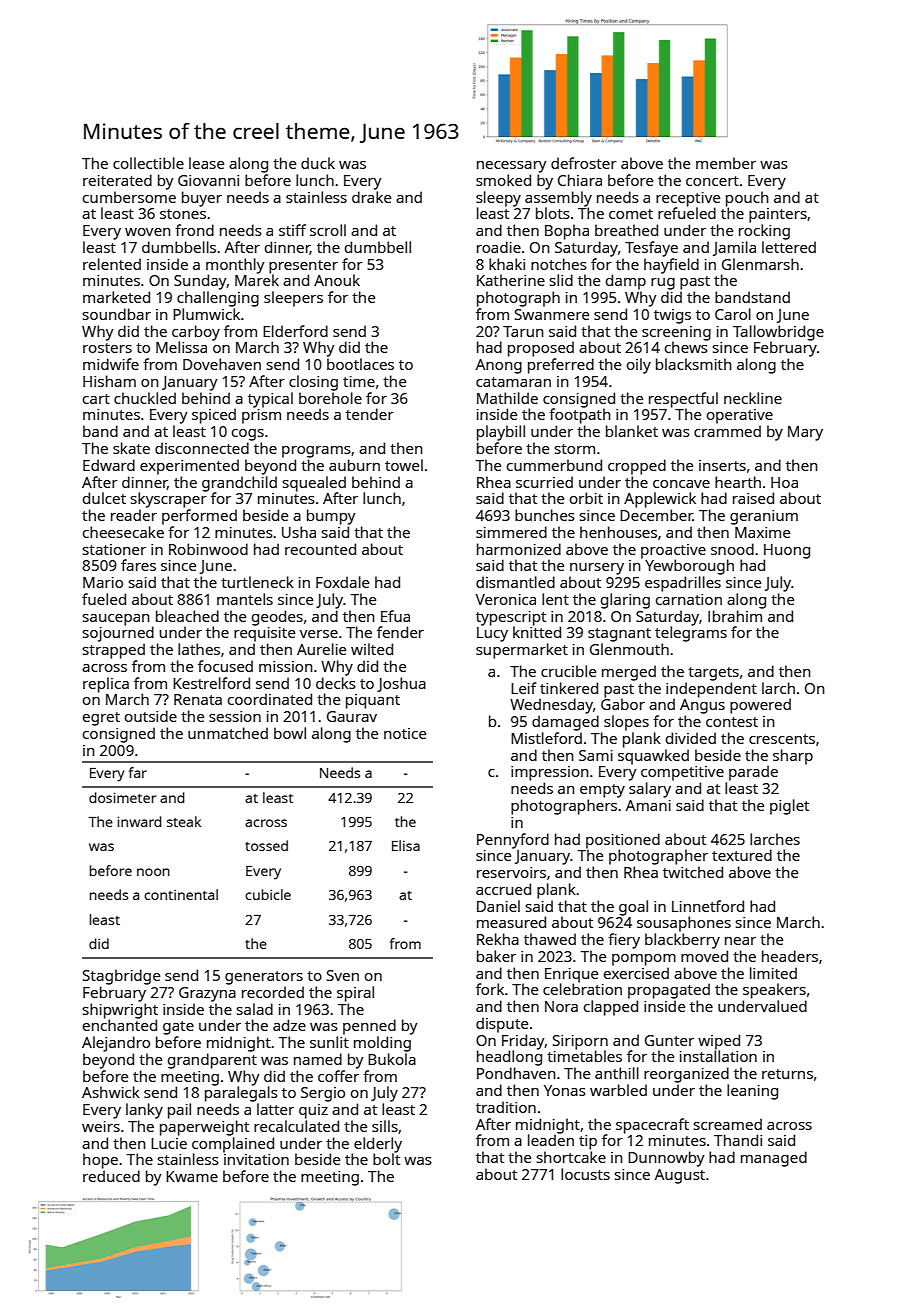  Describe the element at coordinates (342, 582) in the image. I see `Foxdale` at that location.
